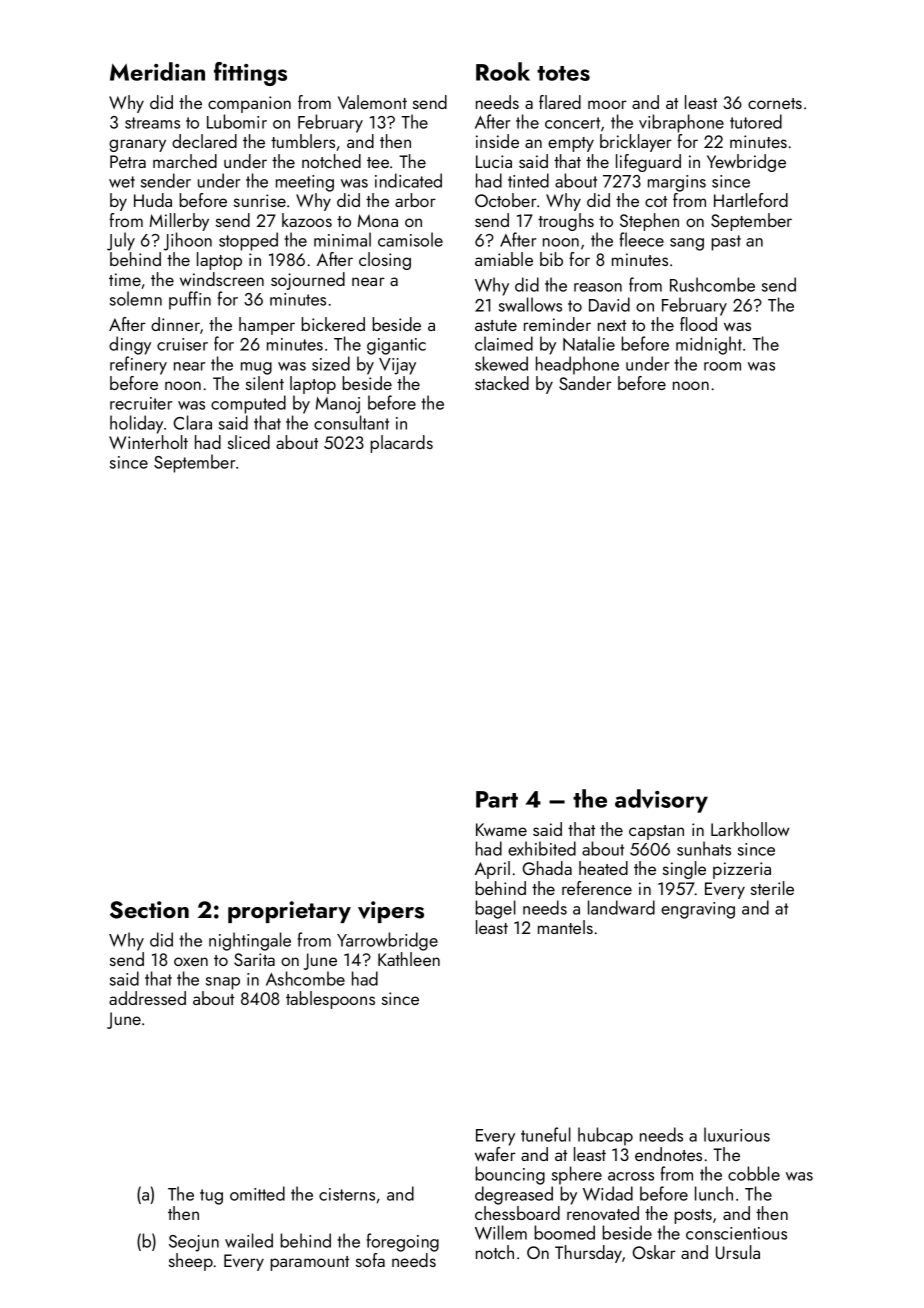 The image size is (924, 1308). I want to click on Larkhollow, so click(750, 829).
